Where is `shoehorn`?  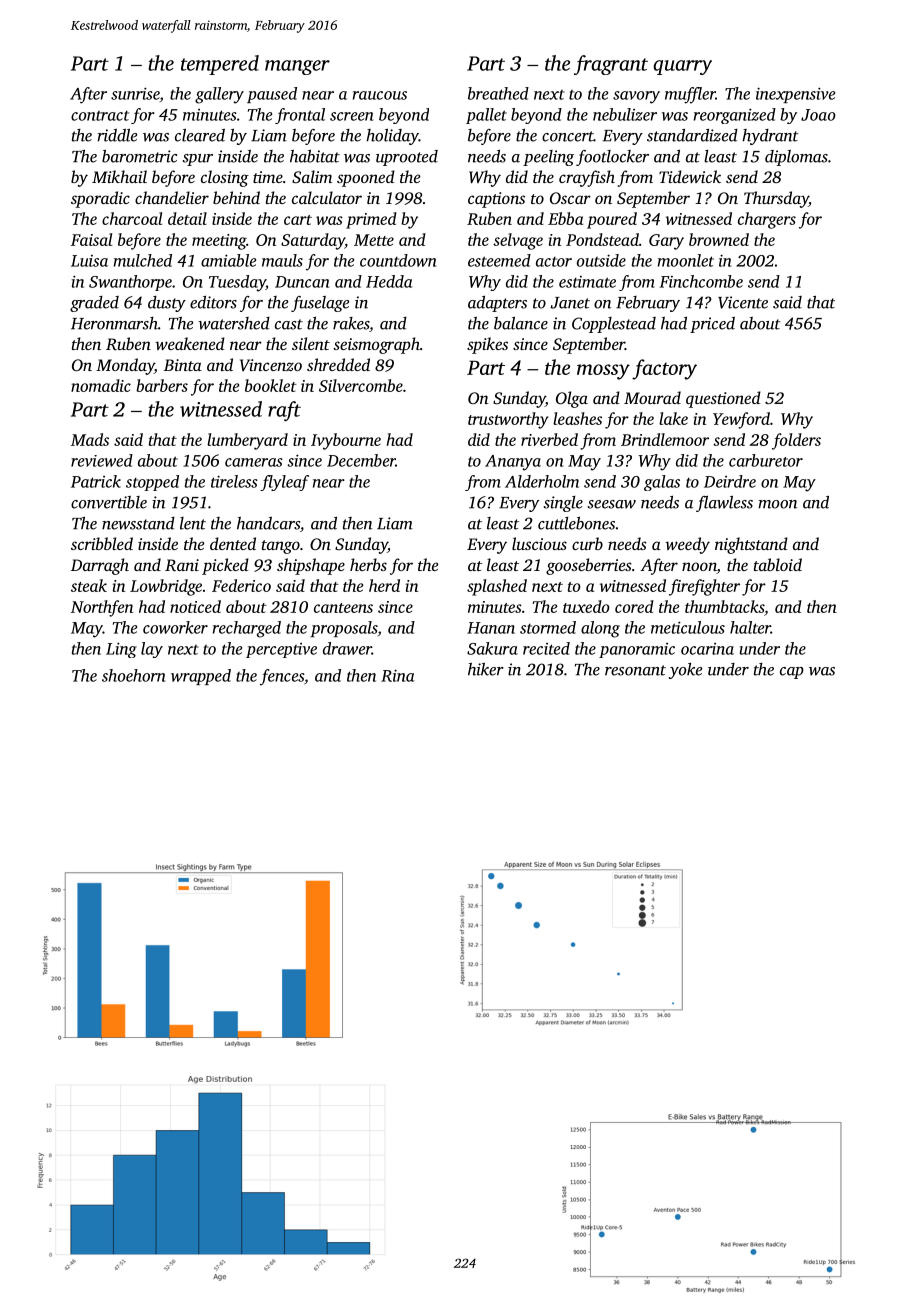
shoehorn is located at coordinates (133, 675).
